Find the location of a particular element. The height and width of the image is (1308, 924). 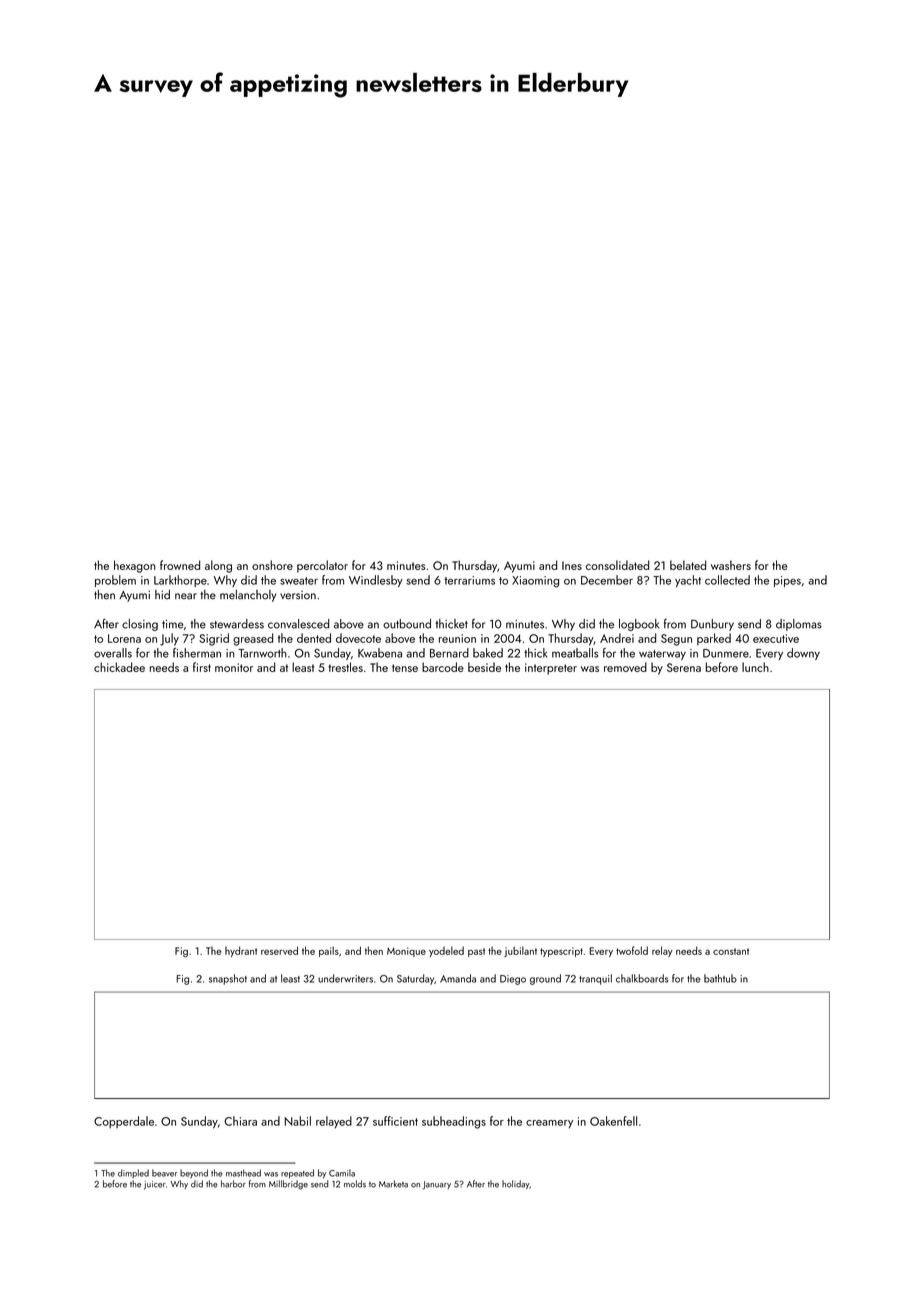

dimpled is located at coordinates (133, 1173).
